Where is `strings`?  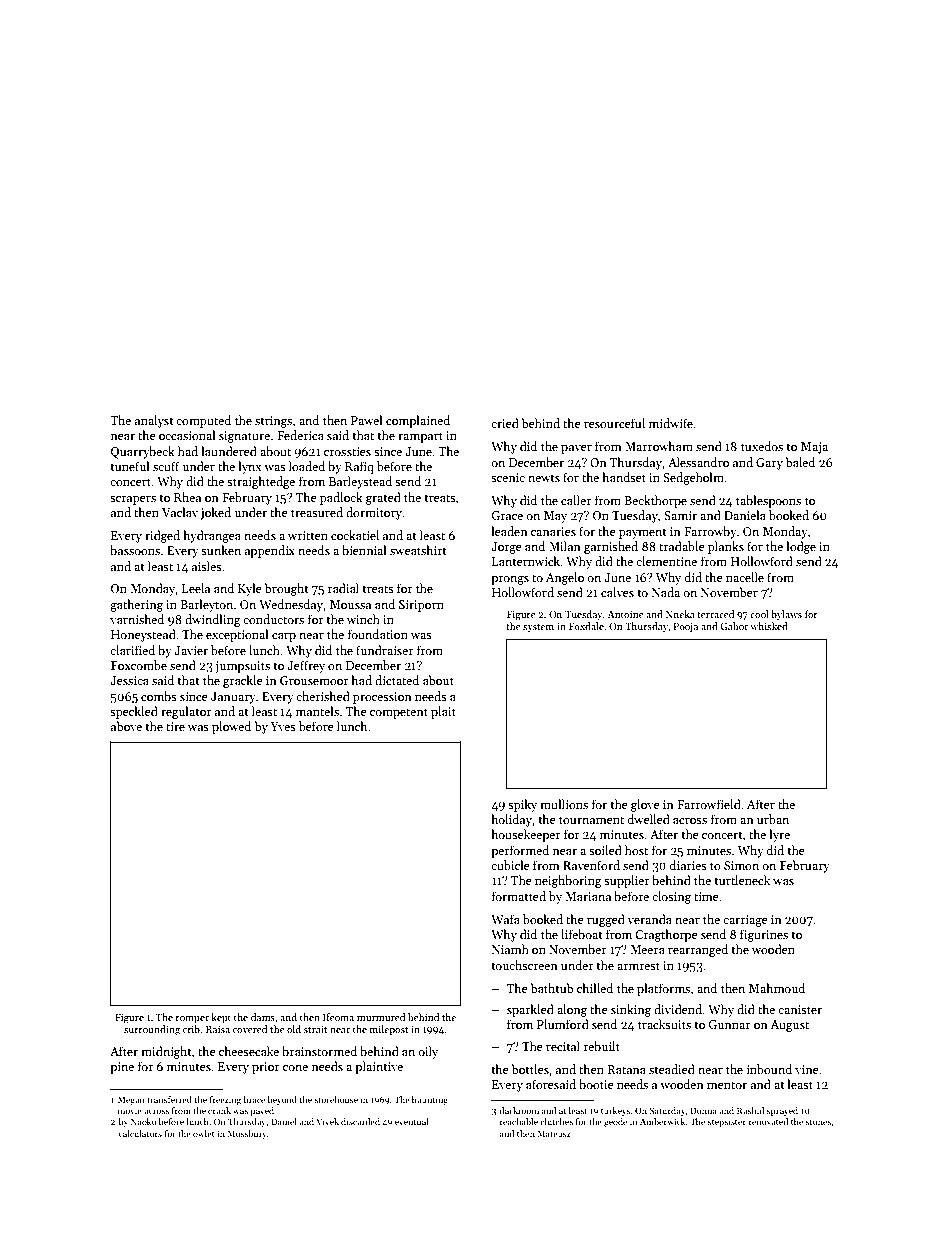
strings is located at coordinates (273, 422).
